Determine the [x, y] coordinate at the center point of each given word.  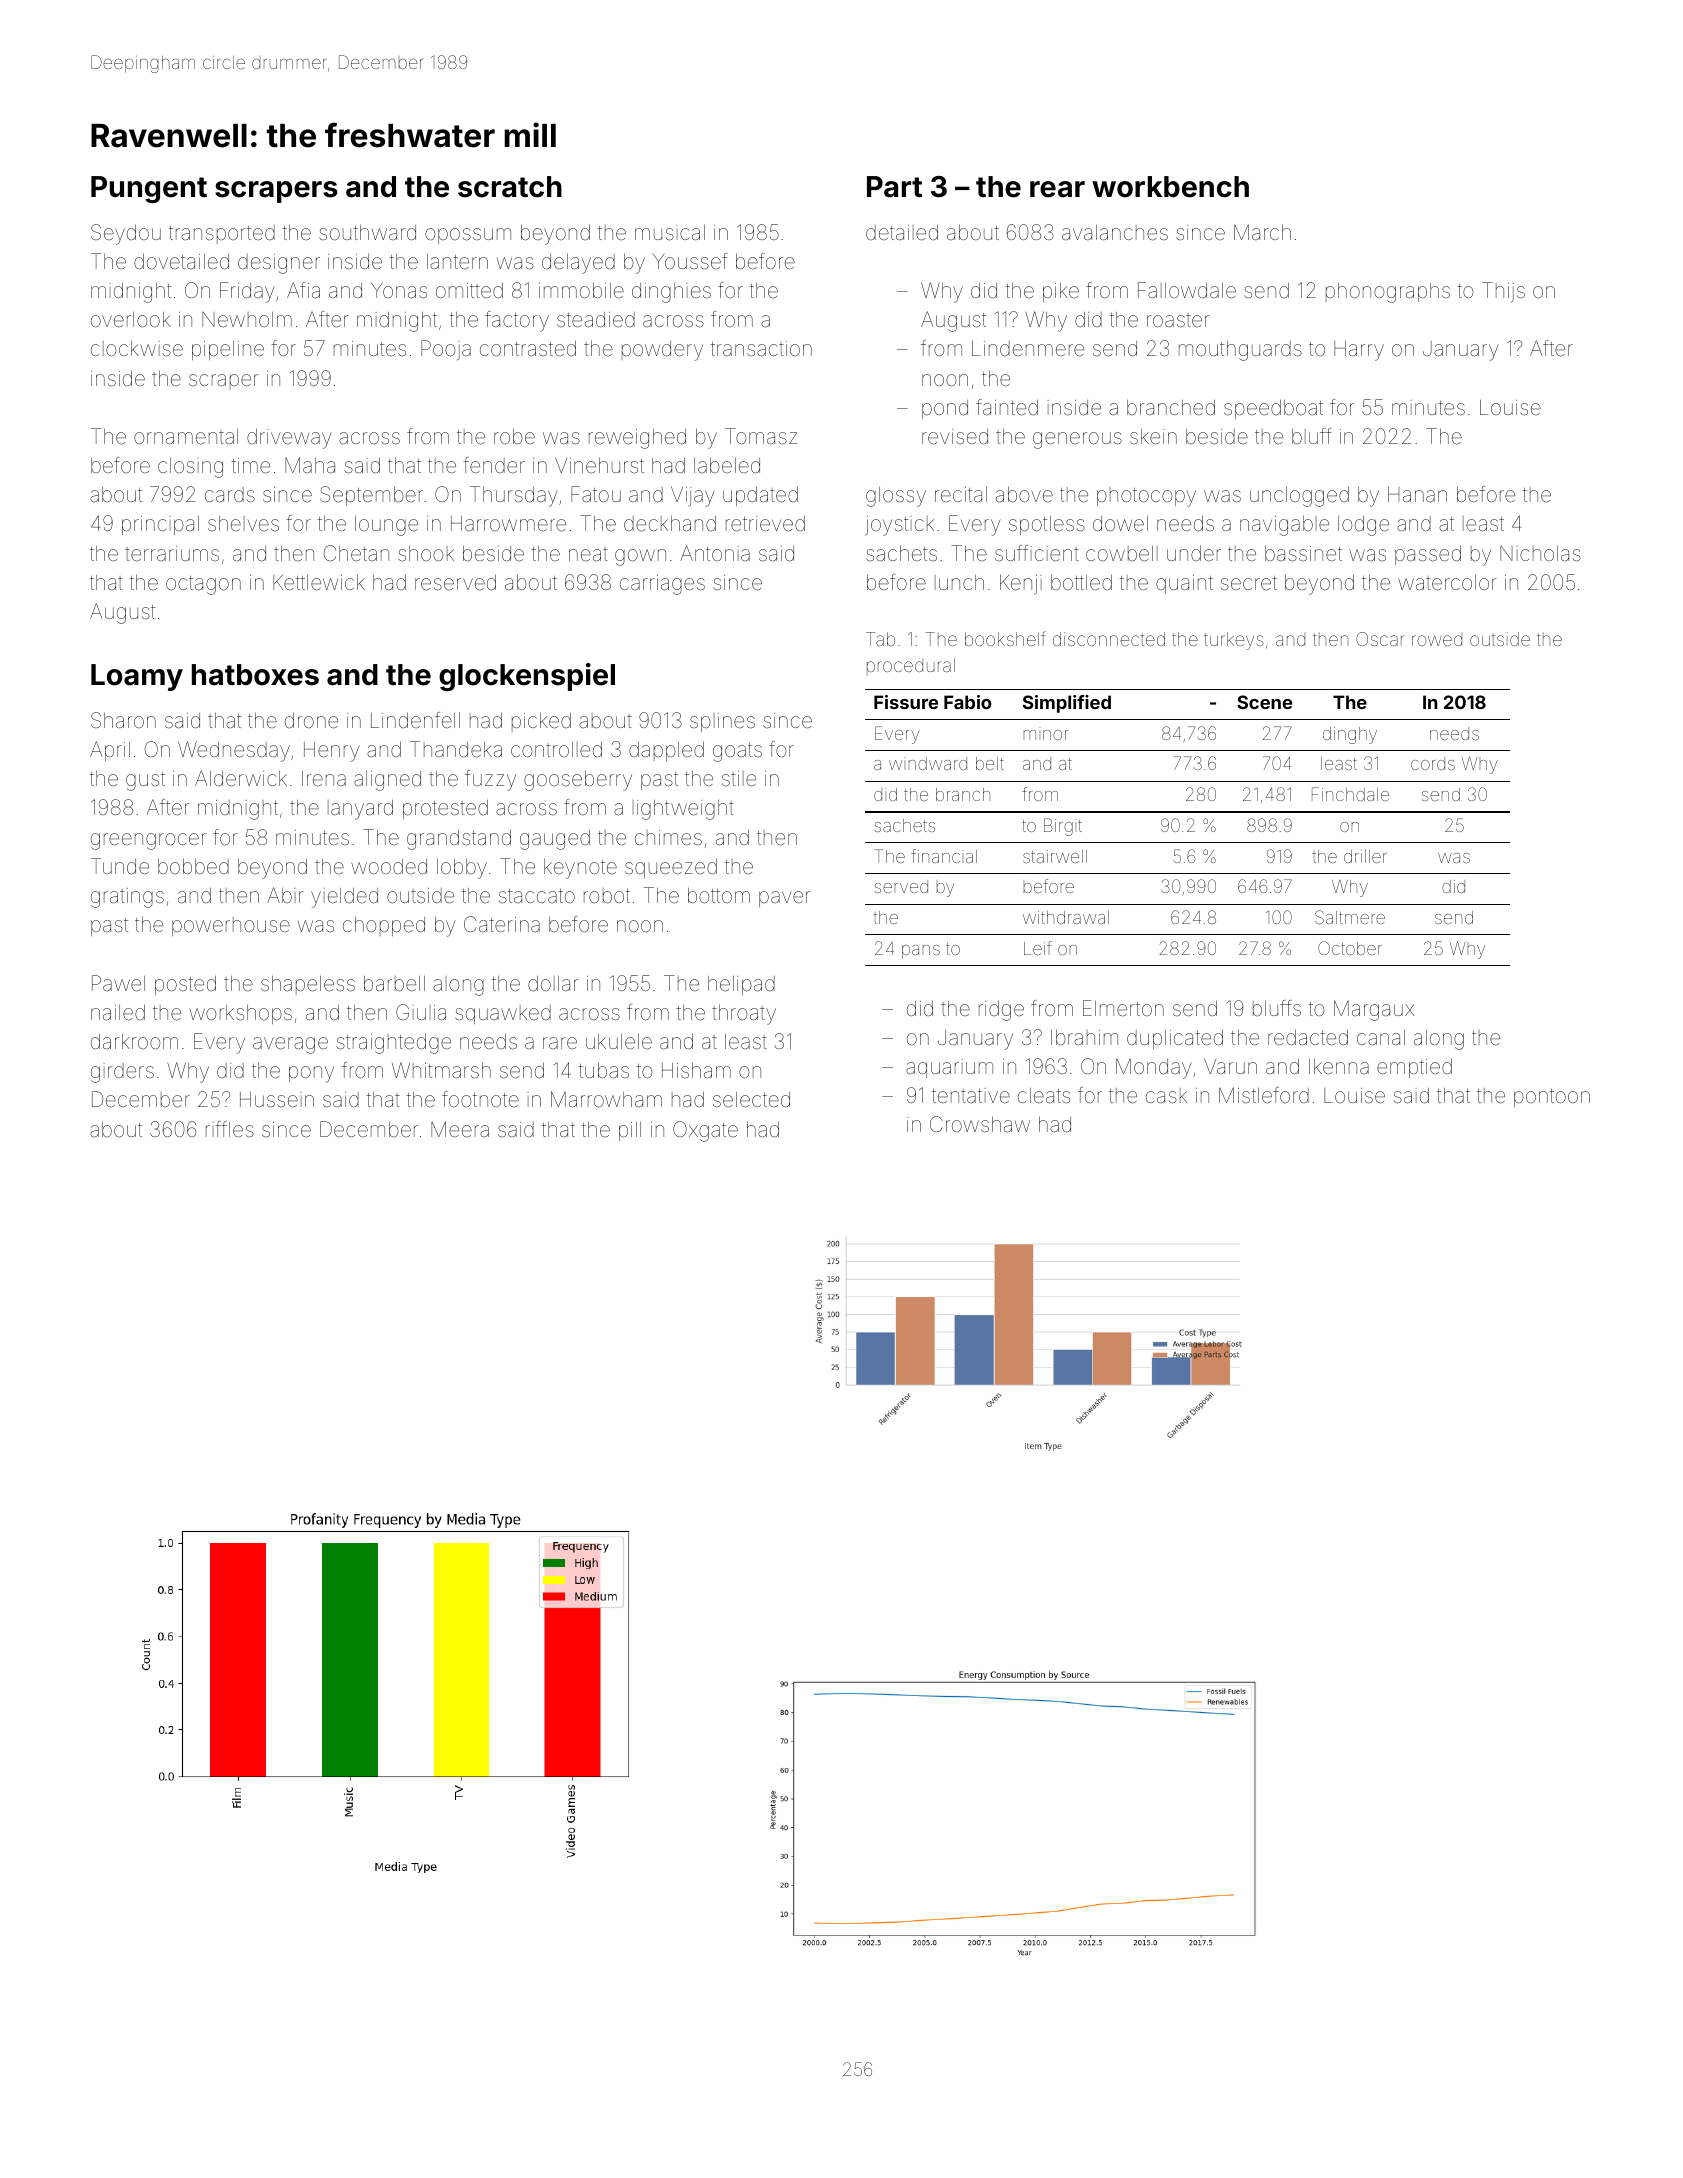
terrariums [172, 553]
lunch [959, 582]
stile [739, 778]
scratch [510, 187]
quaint [1184, 584]
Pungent [149, 189]
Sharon [123, 720]
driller [1365, 856]
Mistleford [1264, 1095]
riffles [230, 1129]
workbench [1170, 187]
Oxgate [705, 1131]
